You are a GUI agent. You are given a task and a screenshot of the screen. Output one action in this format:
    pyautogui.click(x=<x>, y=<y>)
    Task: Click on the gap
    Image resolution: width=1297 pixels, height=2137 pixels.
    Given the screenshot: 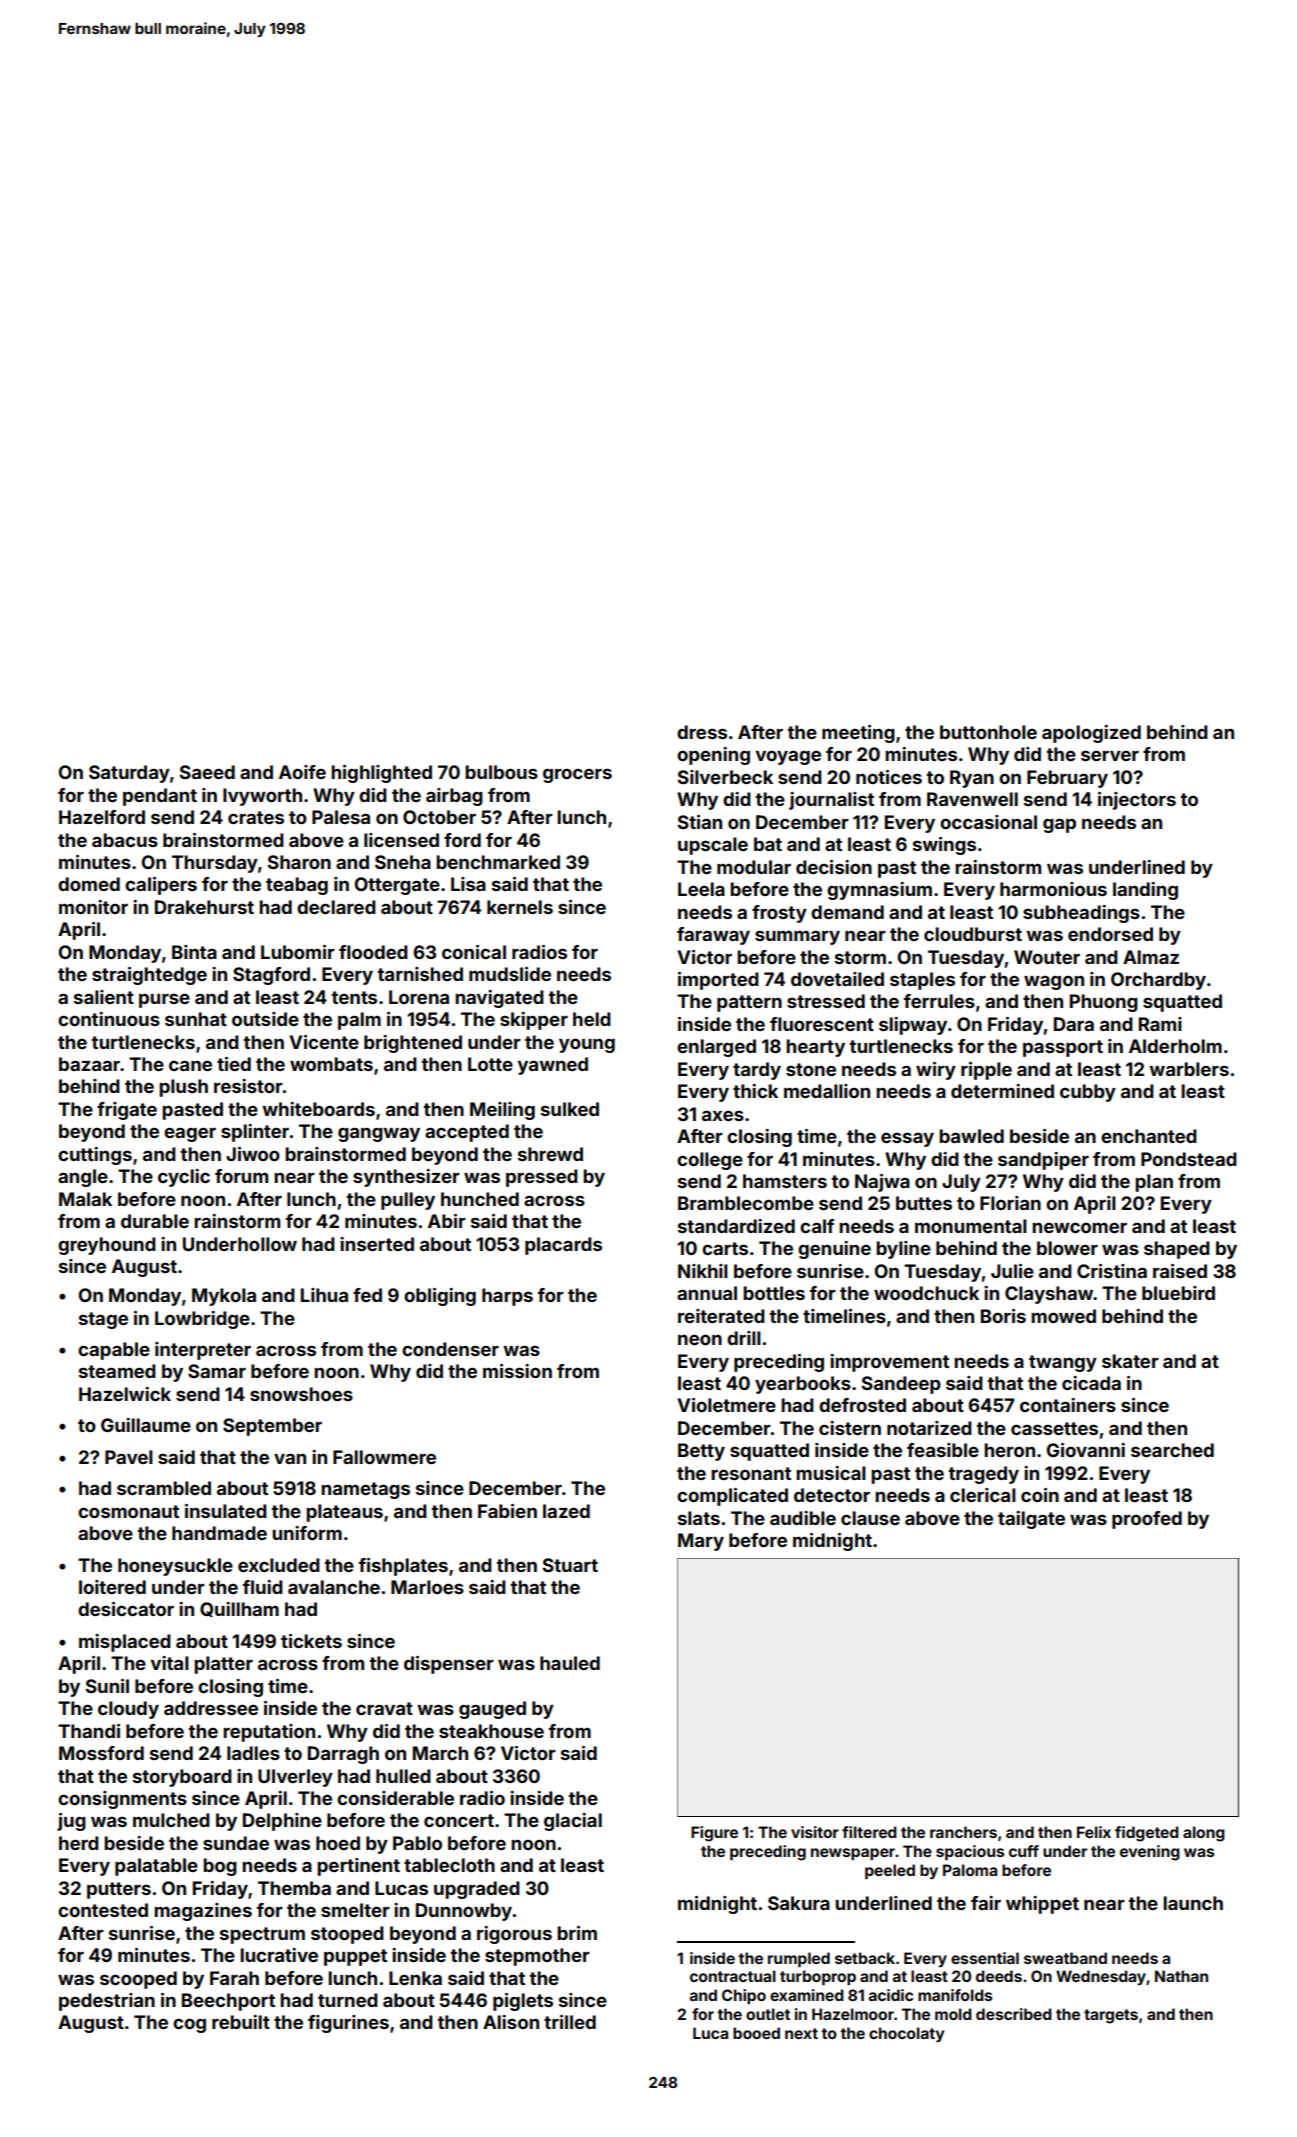 What is the action you would take?
    pyautogui.click(x=1059, y=826)
